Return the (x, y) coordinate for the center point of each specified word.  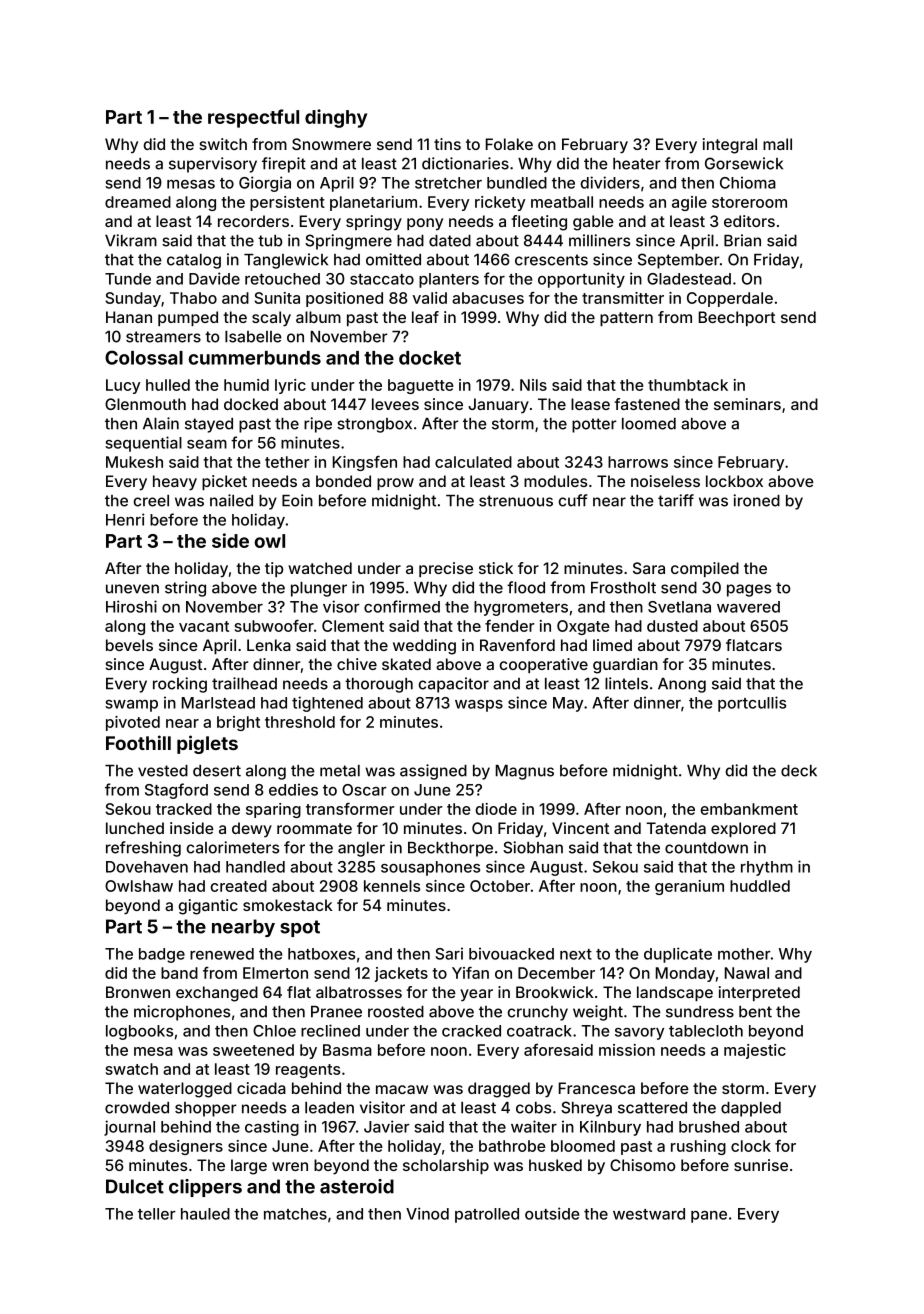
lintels (626, 683)
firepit (284, 165)
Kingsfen (365, 463)
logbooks (139, 1032)
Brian (742, 240)
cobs (533, 1108)
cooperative (543, 665)
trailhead (244, 683)
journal (129, 1128)
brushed (709, 1127)
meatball (562, 202)
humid (246, 385)
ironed (756, 500)
